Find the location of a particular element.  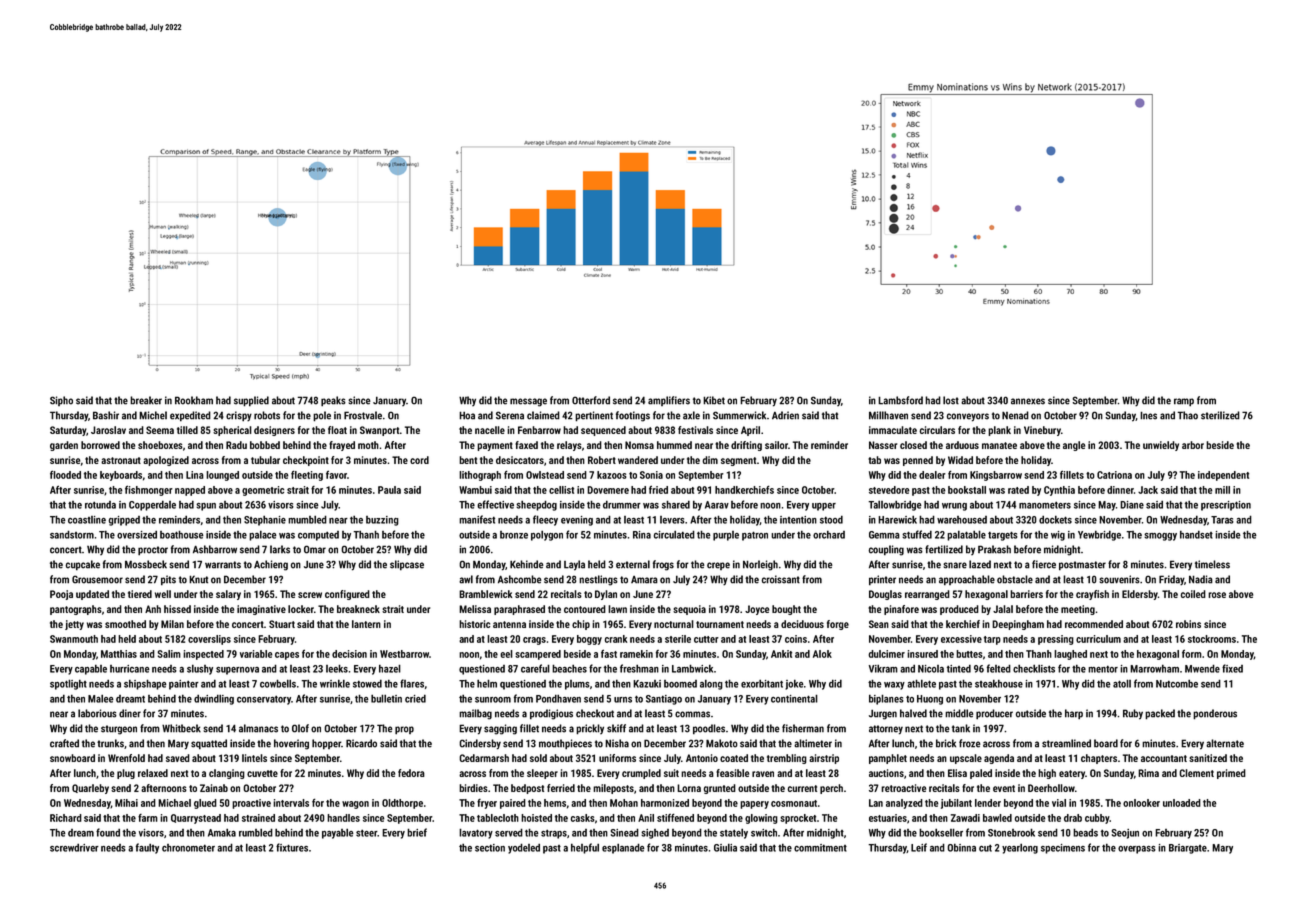

chronometer is located at coordinates (188, 848).
